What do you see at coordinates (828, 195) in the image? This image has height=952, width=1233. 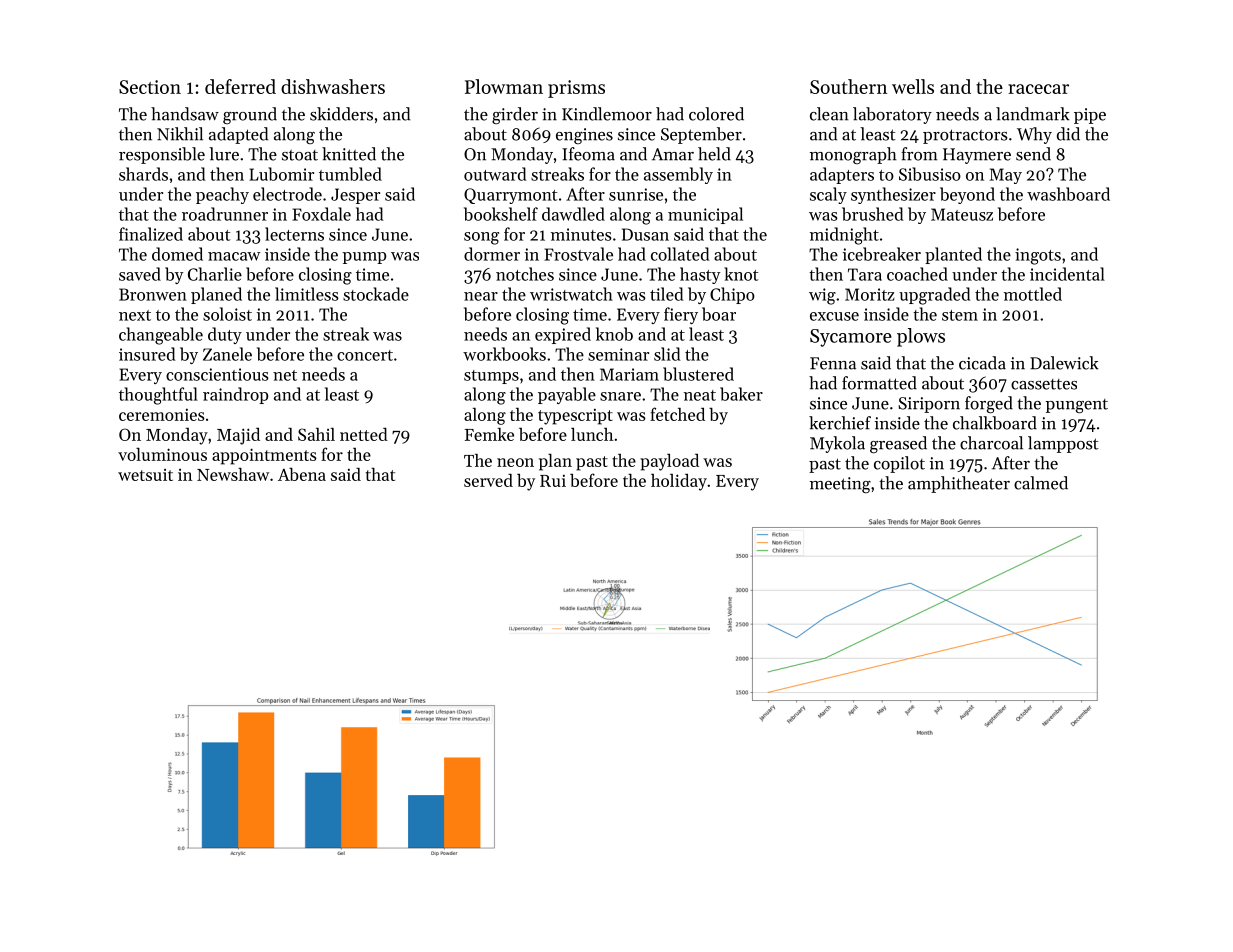 I see `scaly` at bounding box center [828, 195].
